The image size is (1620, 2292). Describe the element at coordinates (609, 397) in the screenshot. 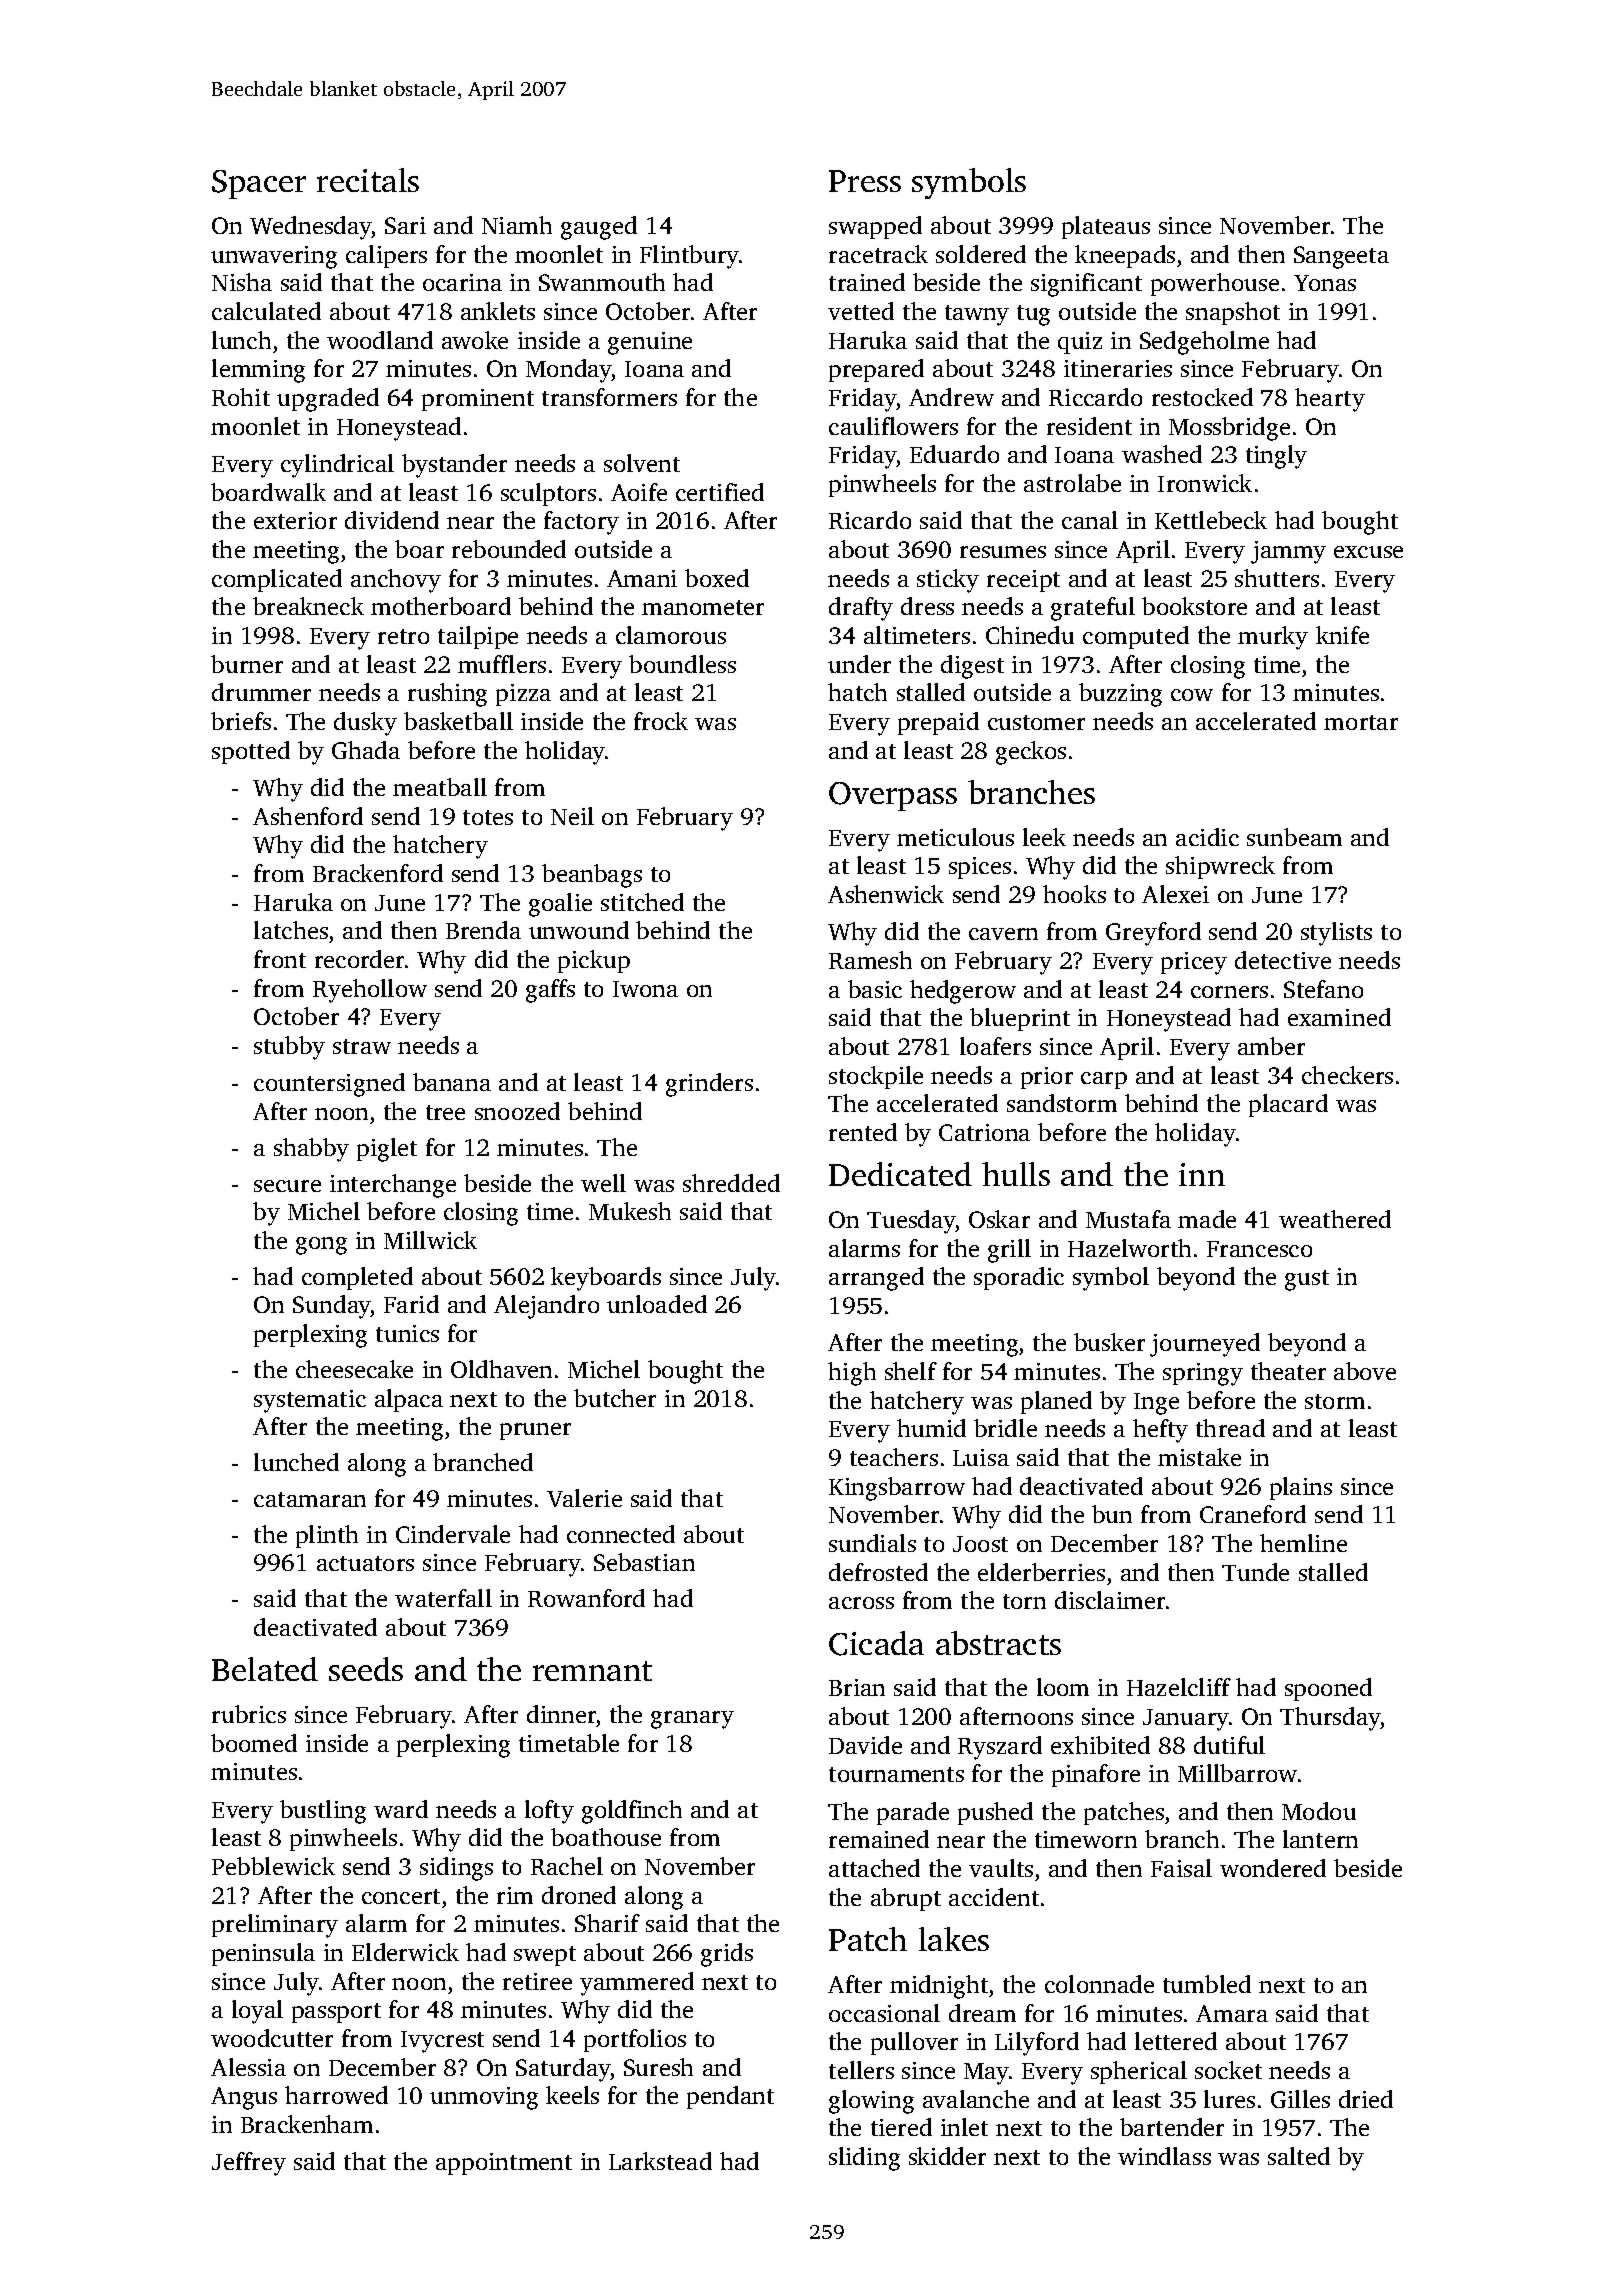

I see `transformers` at that location.
